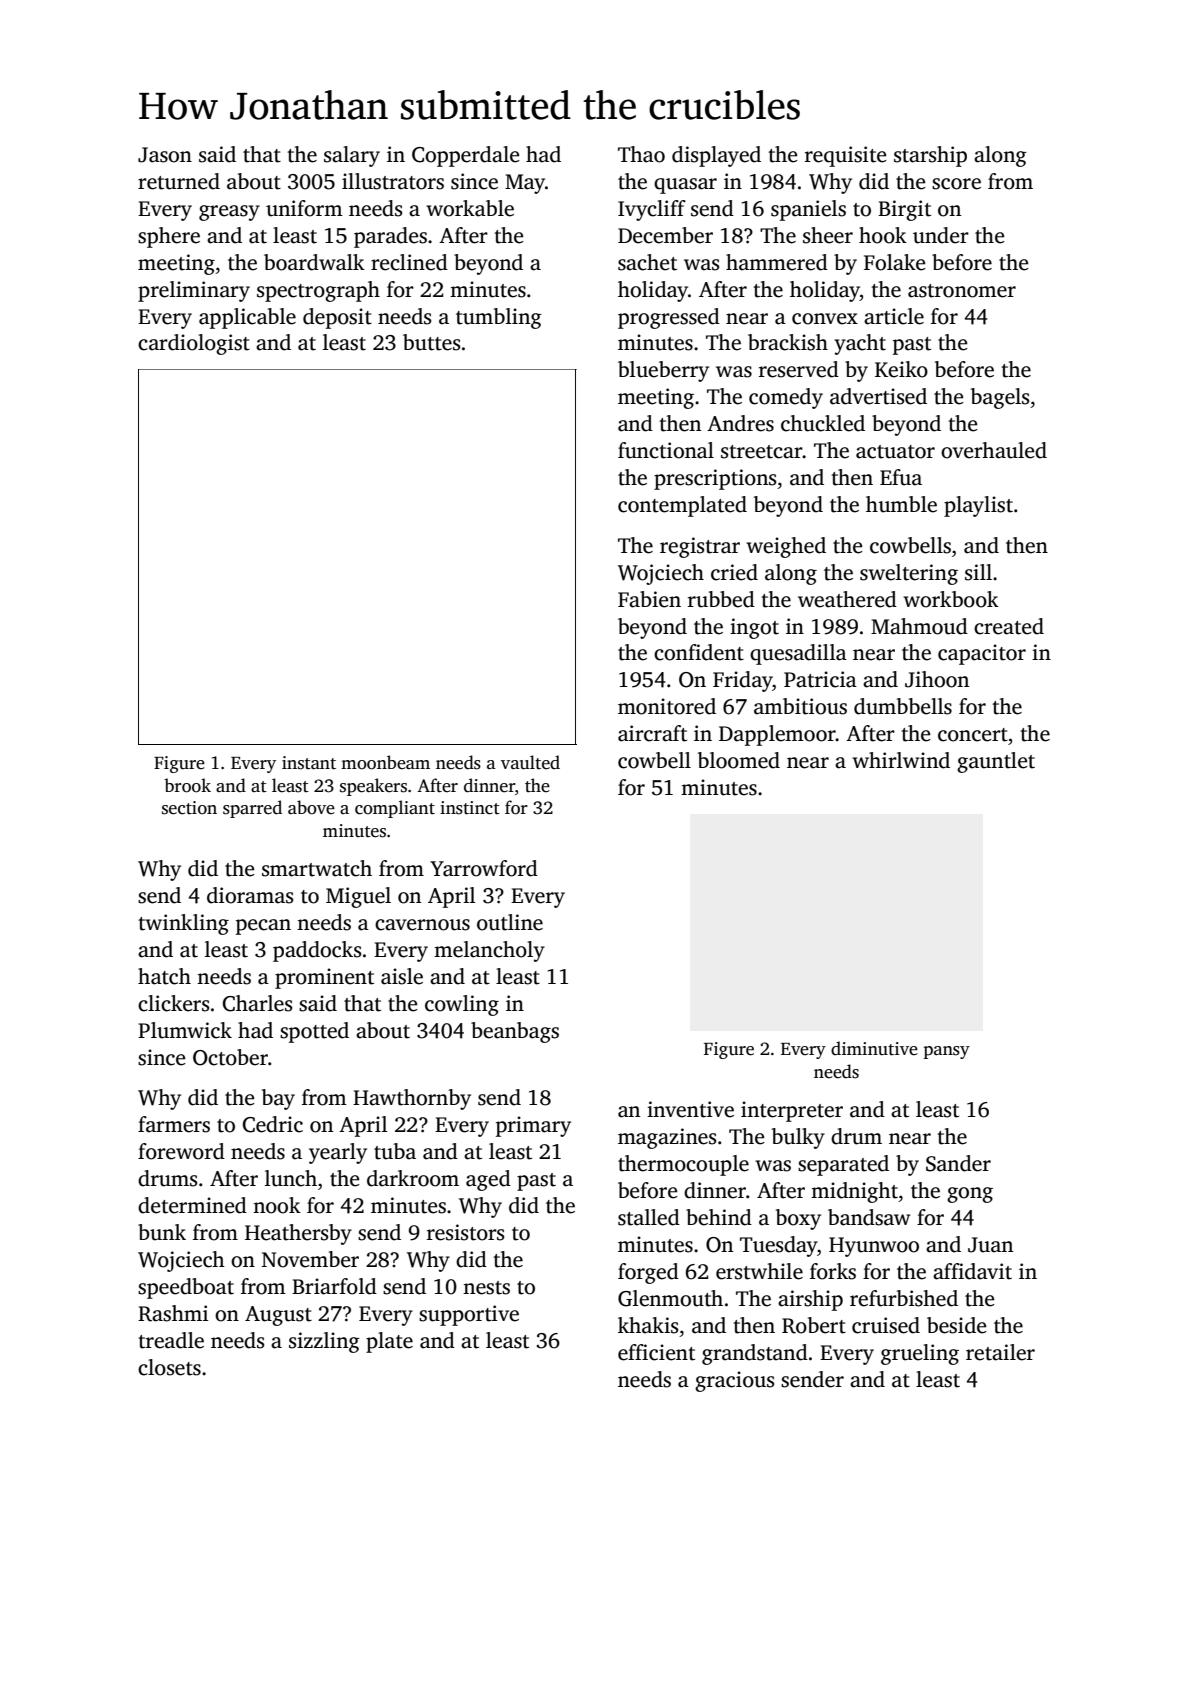 Image resolution: width=1194 pixels, height=1689 pixels. What do you see at coordinates (395, 1151) in the screenshot?
I see `tuba` at bounding box center [395, 1151].
